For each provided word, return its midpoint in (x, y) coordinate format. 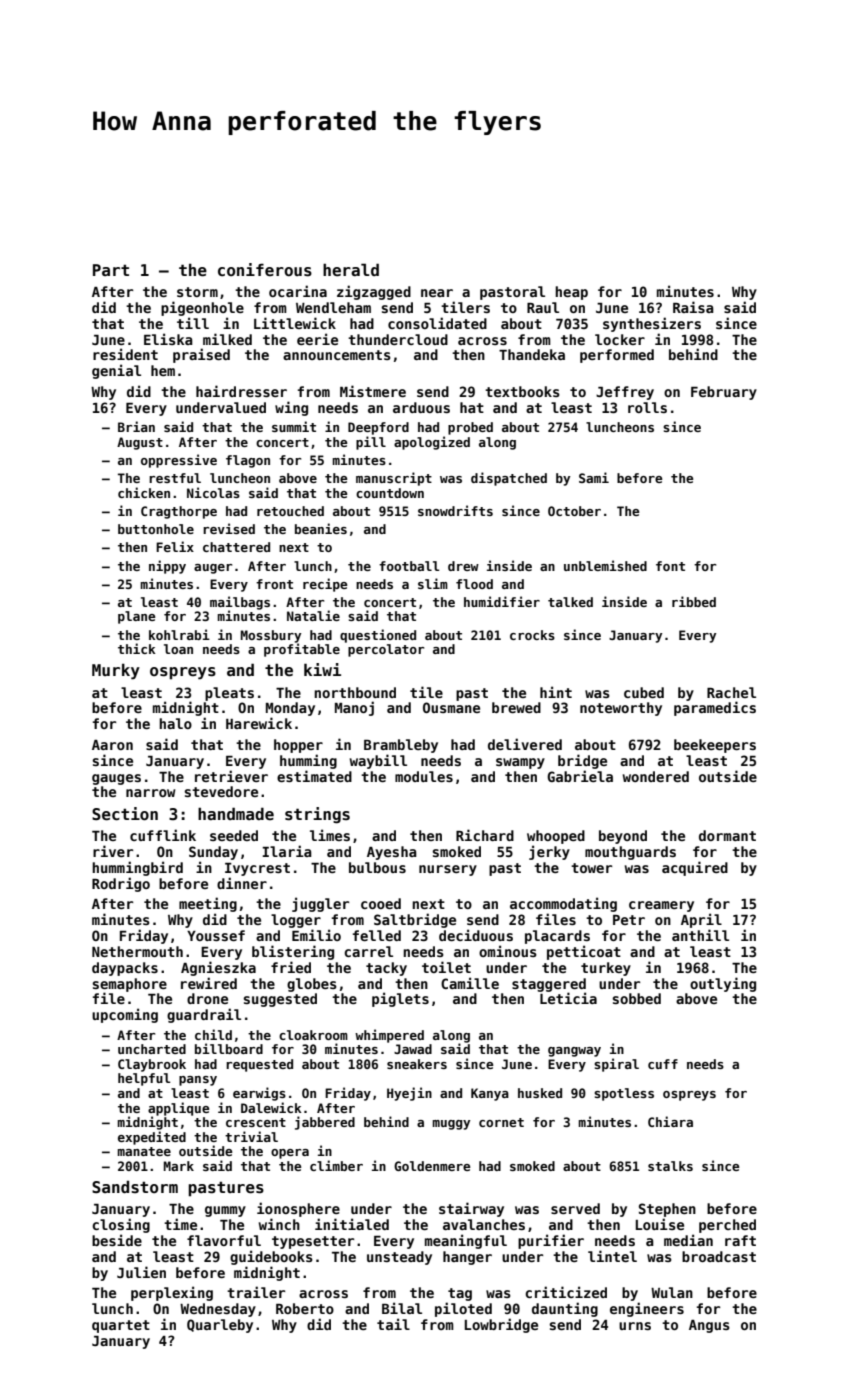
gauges (116, 779)
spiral (616, 1065)
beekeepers (715, 746)
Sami (594, 477)
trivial (251, 1136)
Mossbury (271, 636)
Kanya (490, 1094)
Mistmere (373, 391)
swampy (520, 763)
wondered (656, 776)
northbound (355, 692)
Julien (141, 1272)
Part (111, 270)
